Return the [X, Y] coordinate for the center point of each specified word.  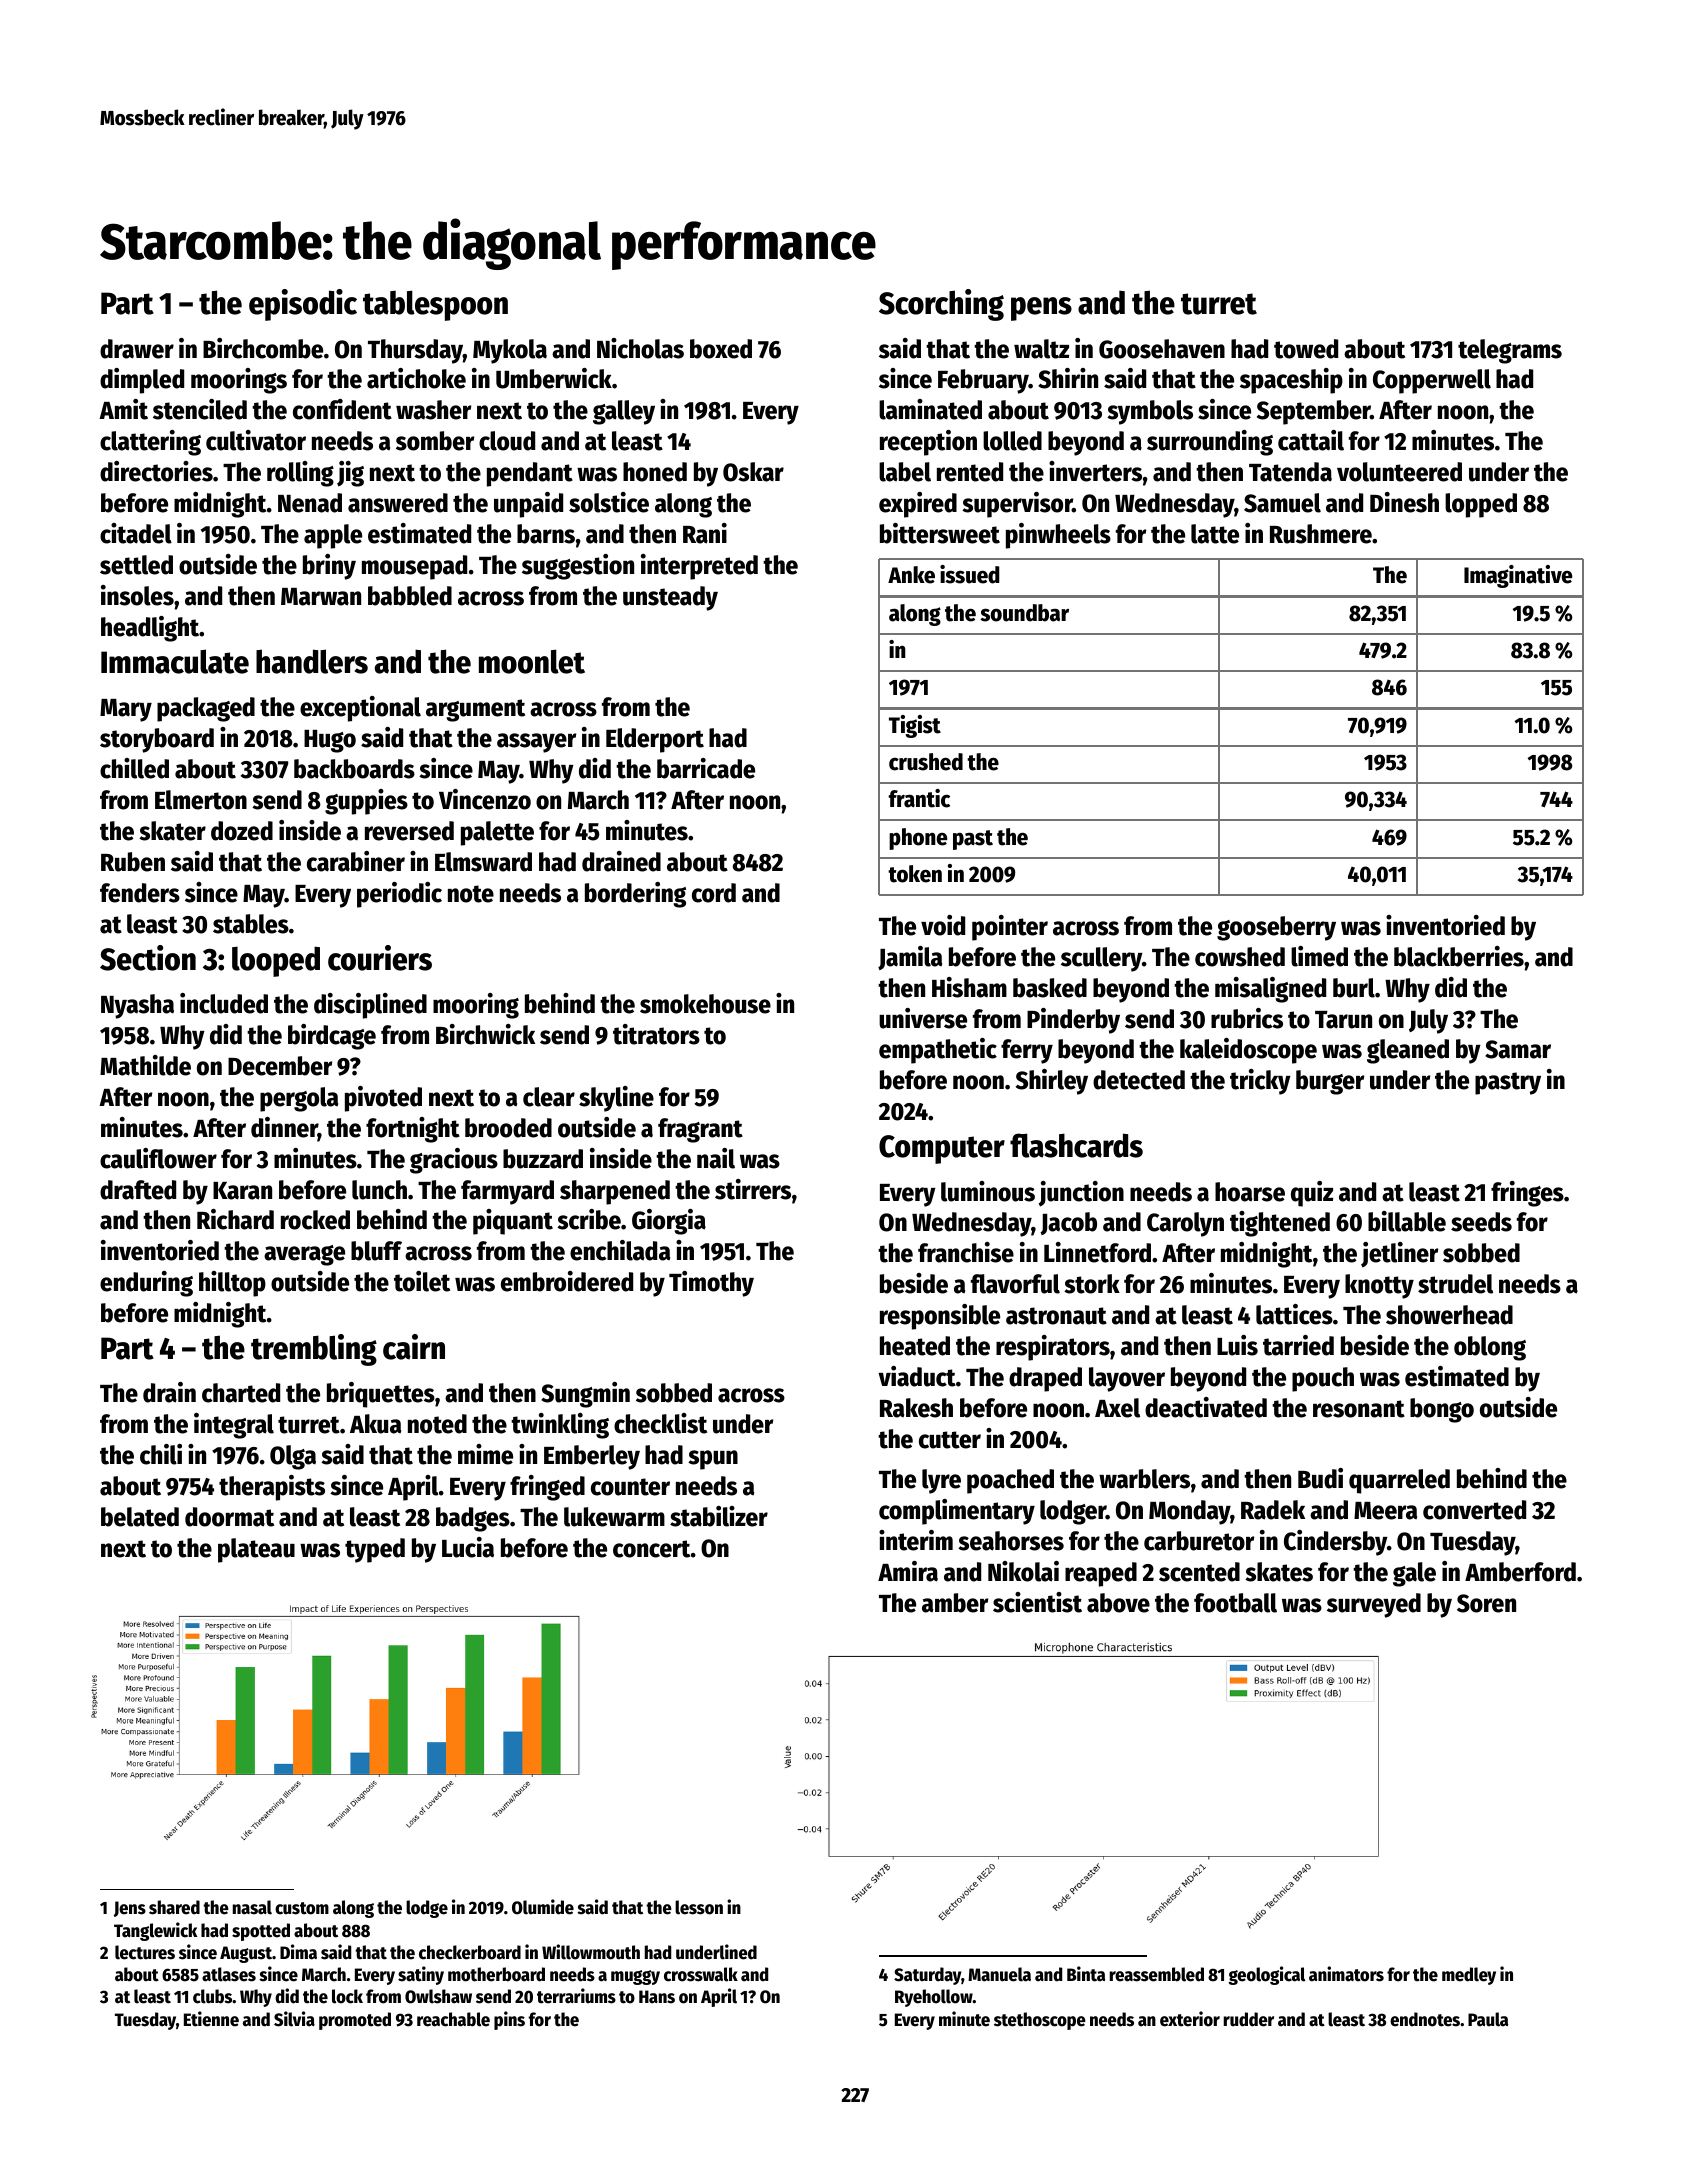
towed [1306, 349]
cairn [414, 1347]
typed [375, 1550]
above [1118, 1603]
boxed [721, 349]
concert [651, 1549]
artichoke [416, 378]
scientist [1037, 1602]
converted [1474, 1510]
